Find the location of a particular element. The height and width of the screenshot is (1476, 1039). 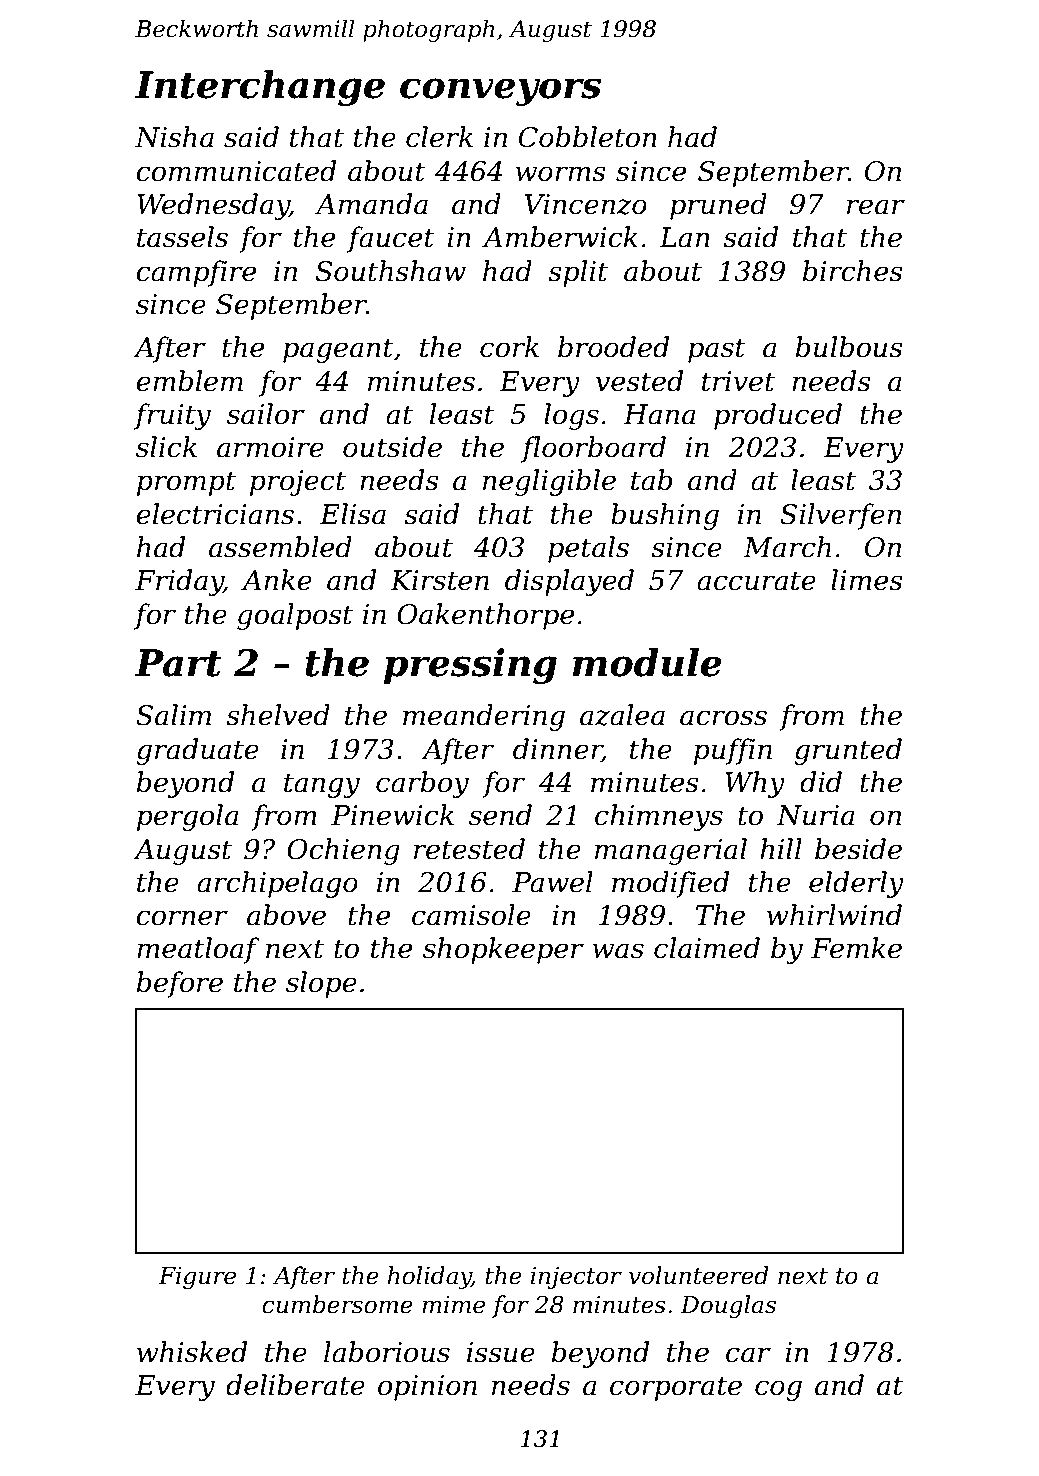

Cobbleton is located at coordinates (588, 137).
